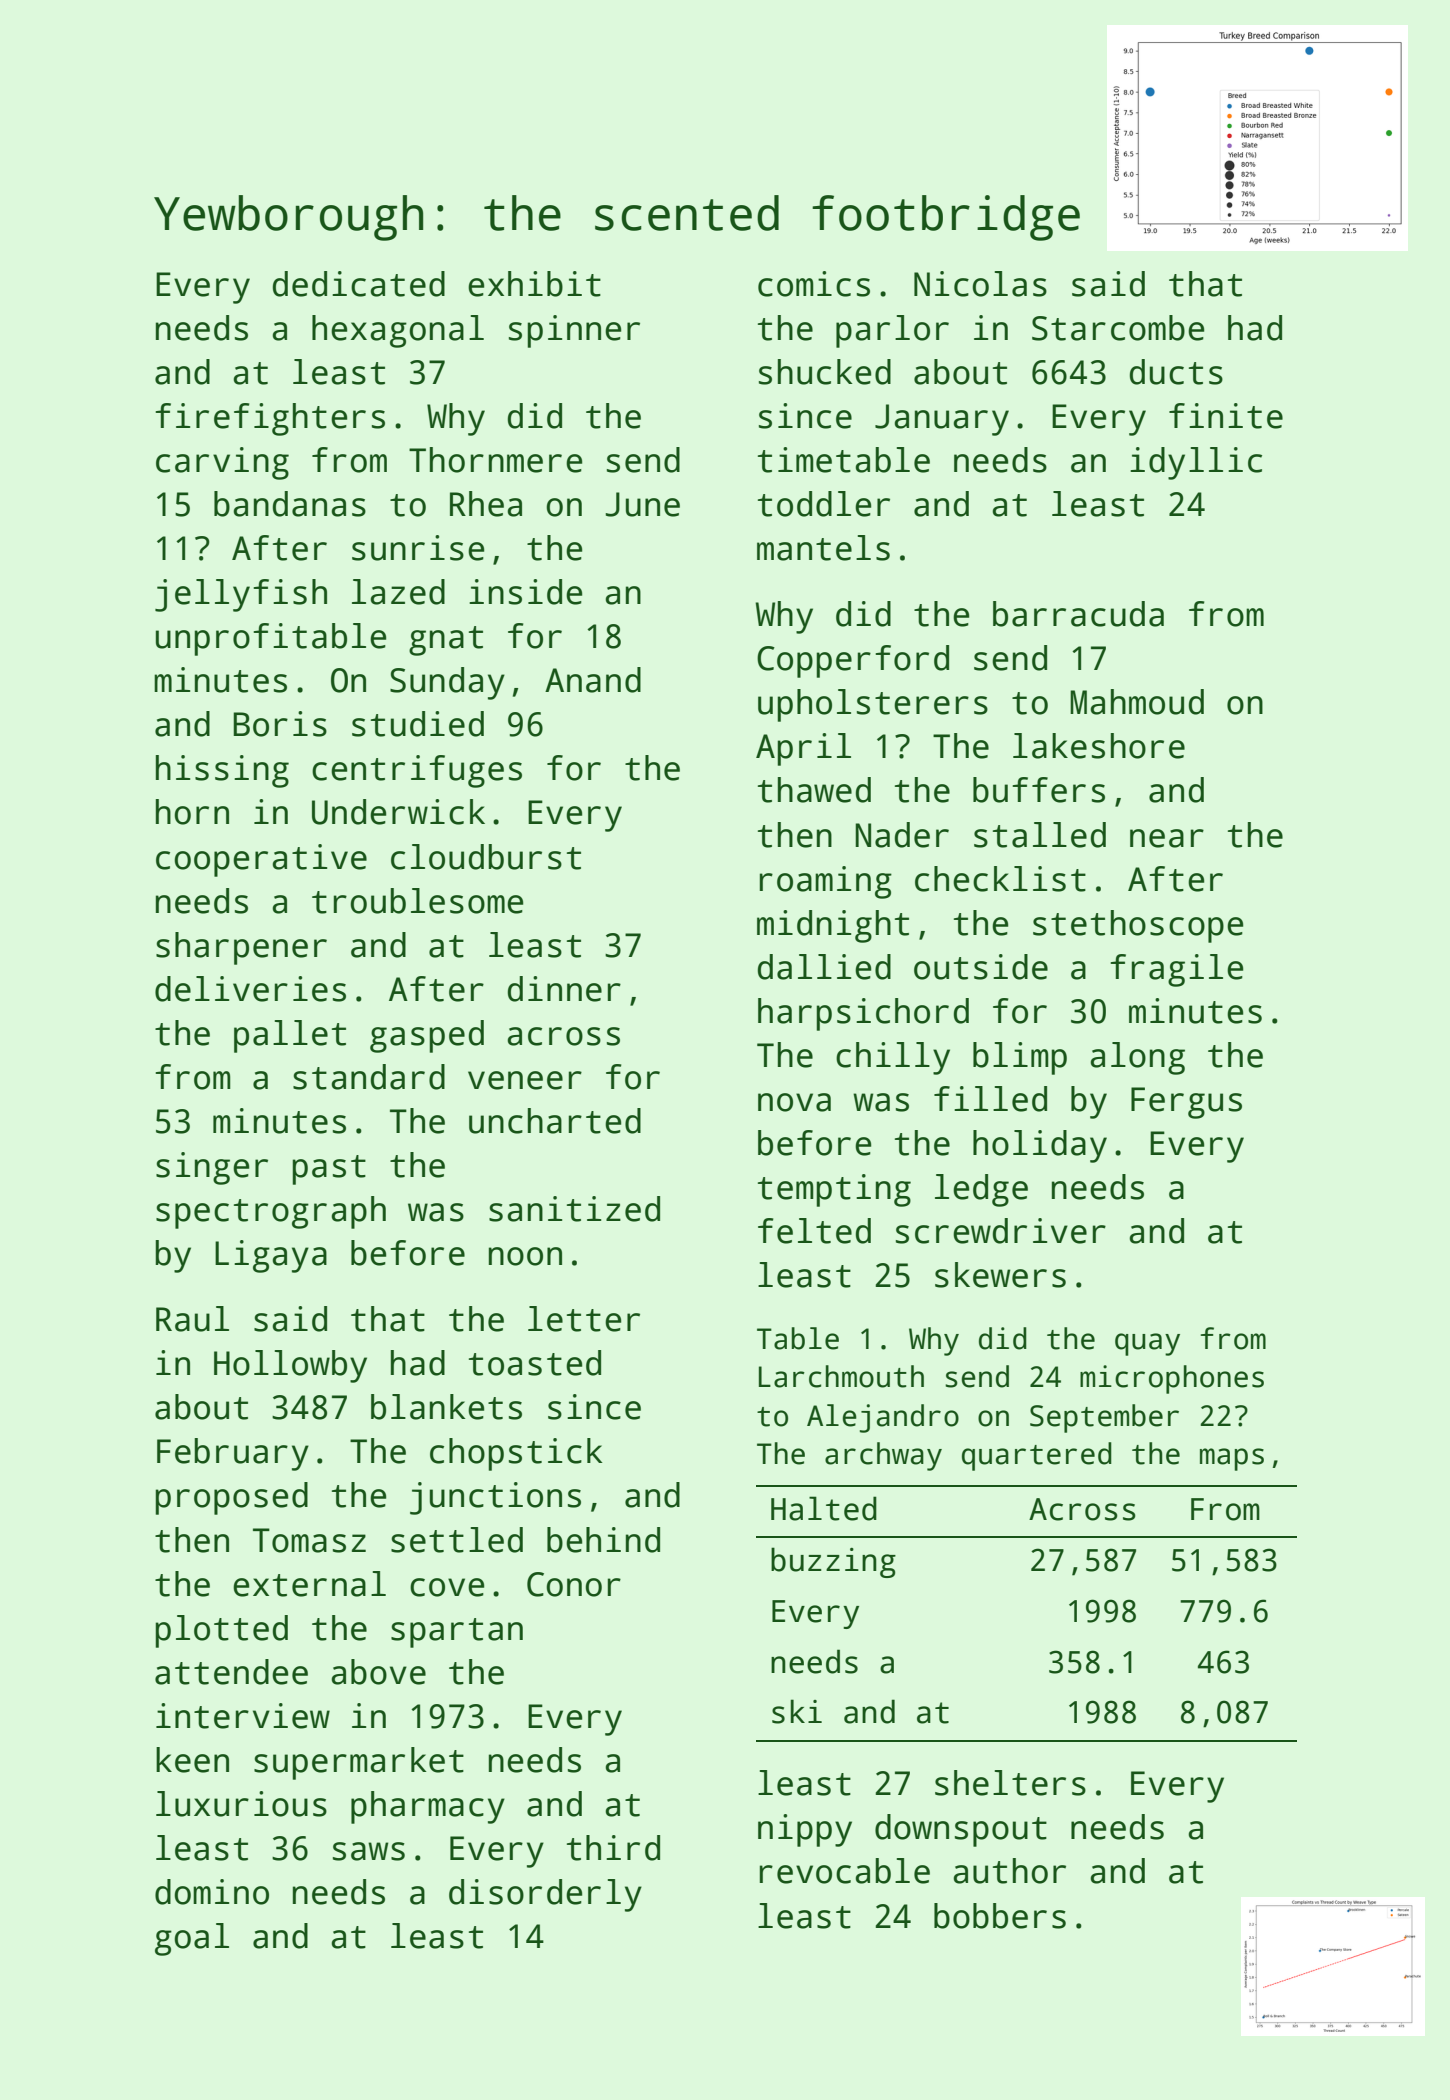 This document has height=2100, width=1450. I want to click on dedicated, so click(359, 284).
